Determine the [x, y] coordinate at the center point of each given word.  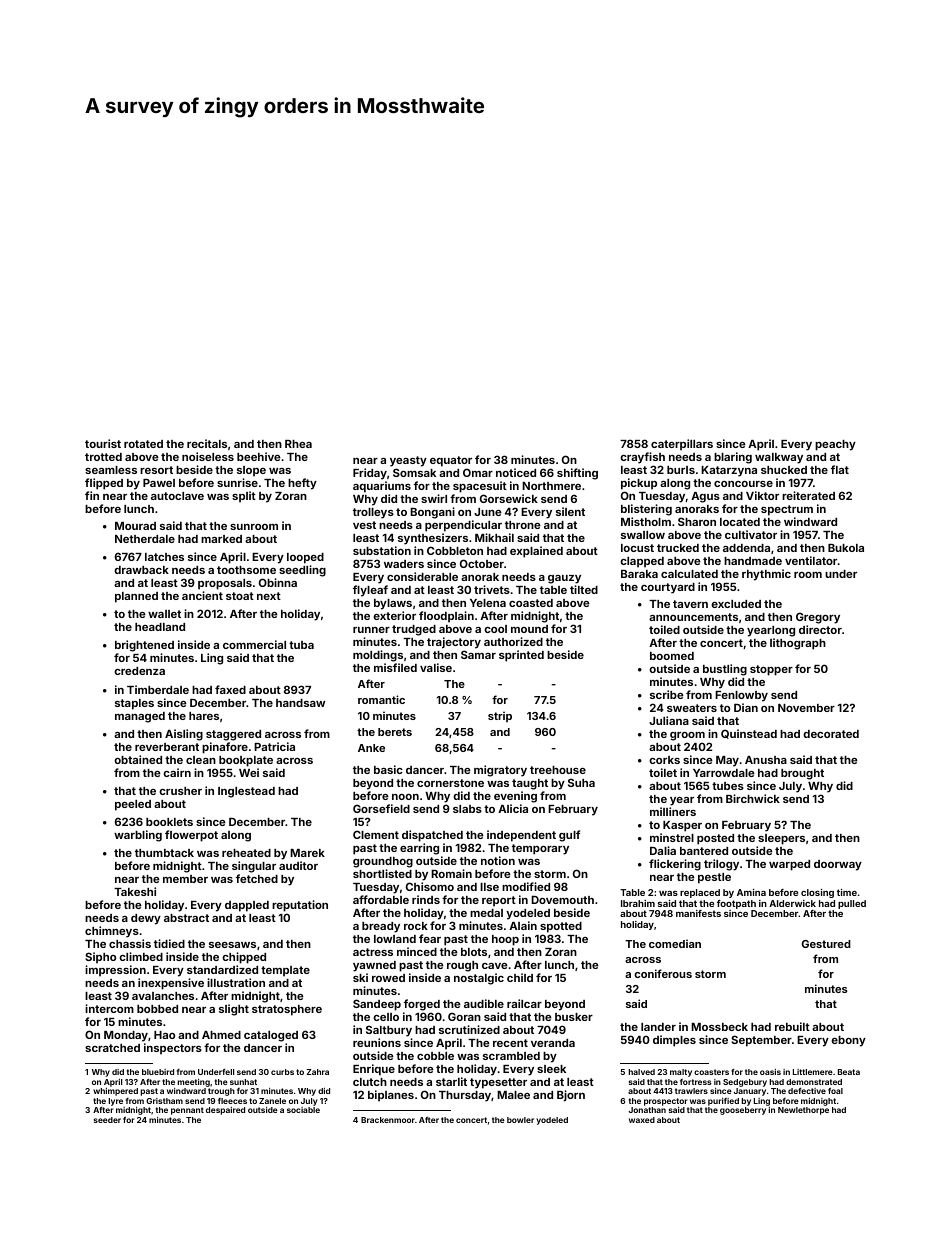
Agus [705, 497]
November [806, 708]
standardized [222, 969]
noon [405, 797]
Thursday [465, 1096]
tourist [103, 443]
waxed [642, 1120]
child [520, 977]
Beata [849, 1072]
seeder [107, 1120]
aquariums [382, 487]
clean [201, 760]
